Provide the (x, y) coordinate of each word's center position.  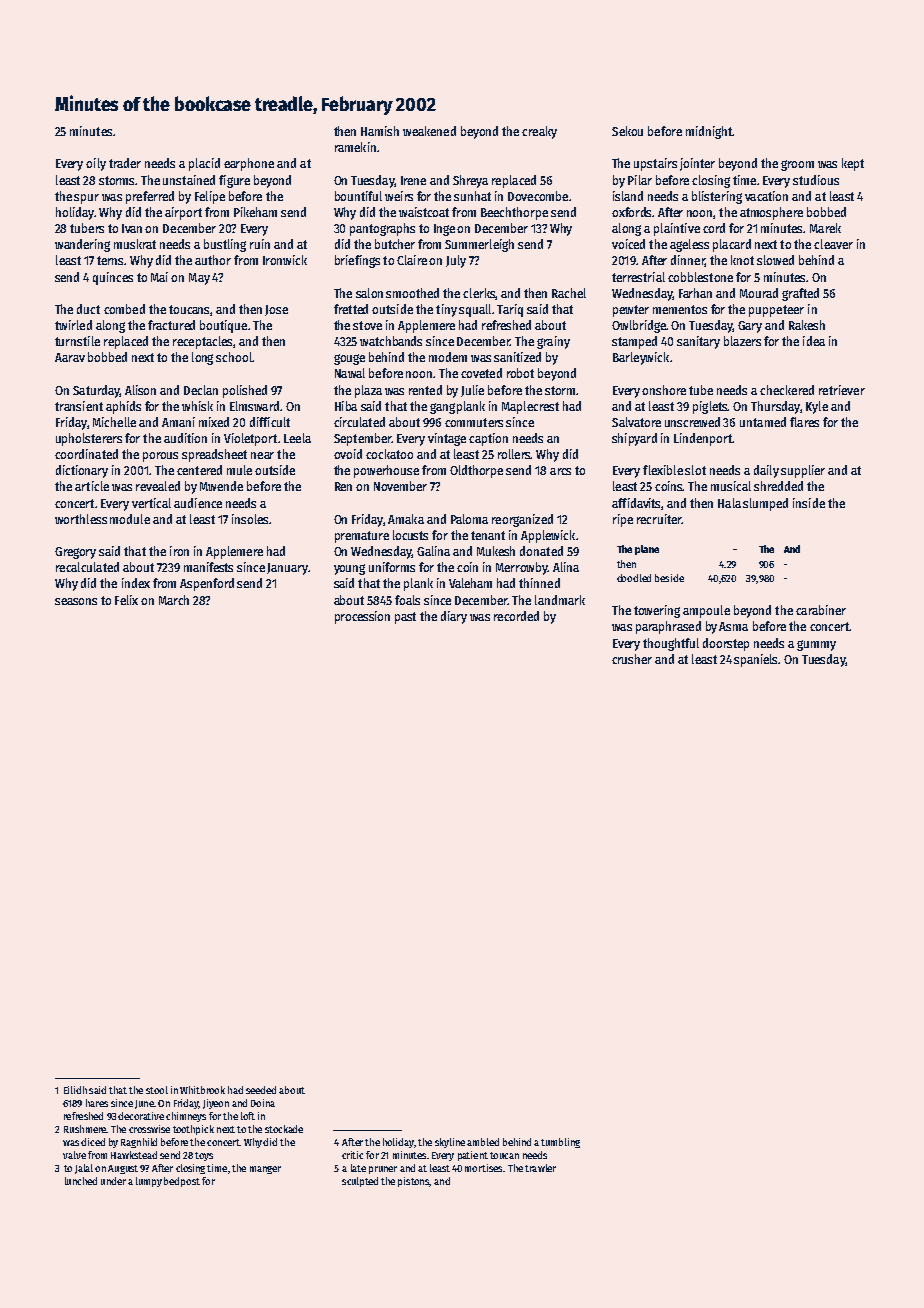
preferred (150, 197)
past (405, 618)
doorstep (726, 644)
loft (248, 1116)
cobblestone (700, 277)
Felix (126, 600)
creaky (539, 132)
